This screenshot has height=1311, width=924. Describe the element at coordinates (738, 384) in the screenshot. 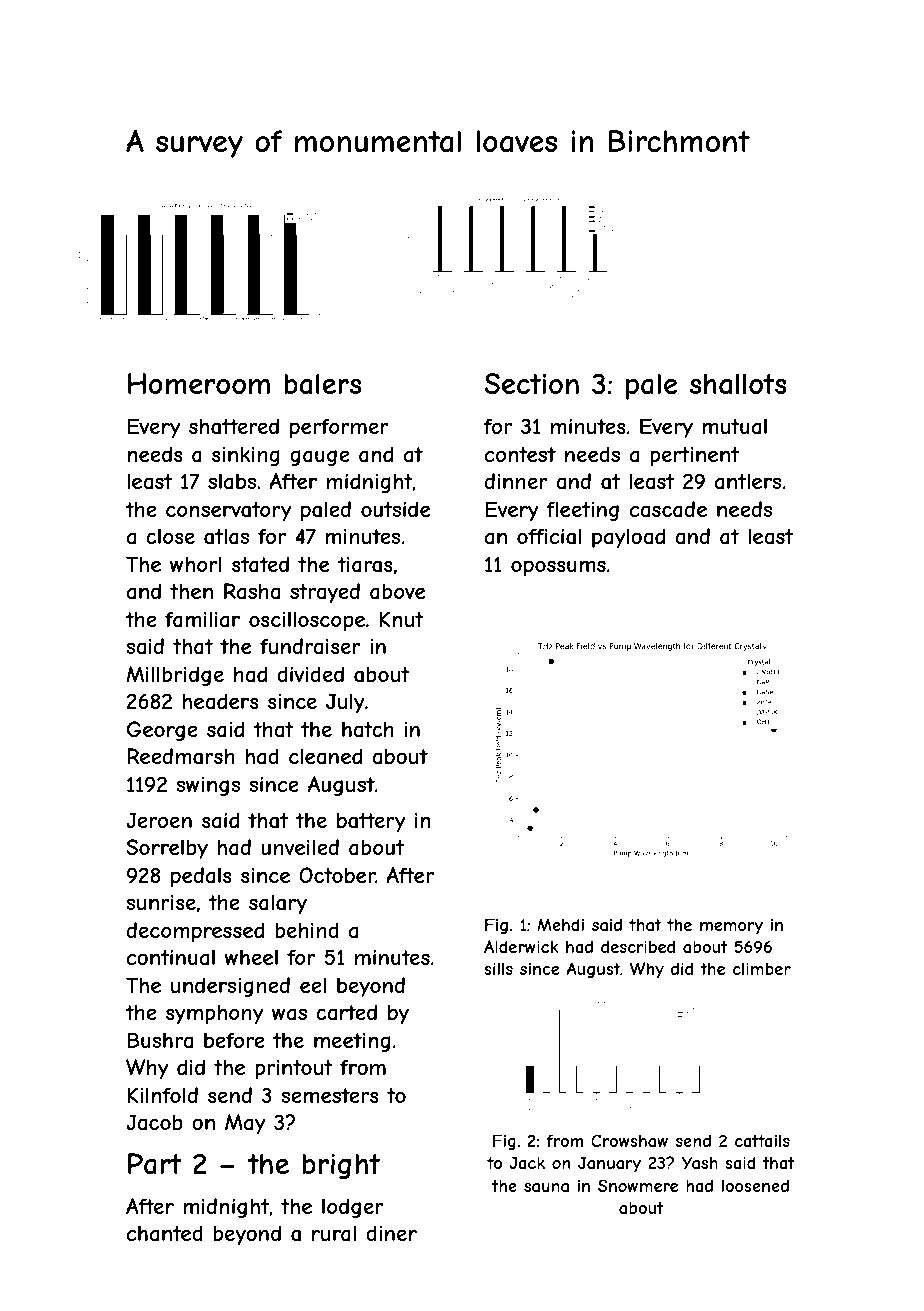

I see `shallots` at that location.
